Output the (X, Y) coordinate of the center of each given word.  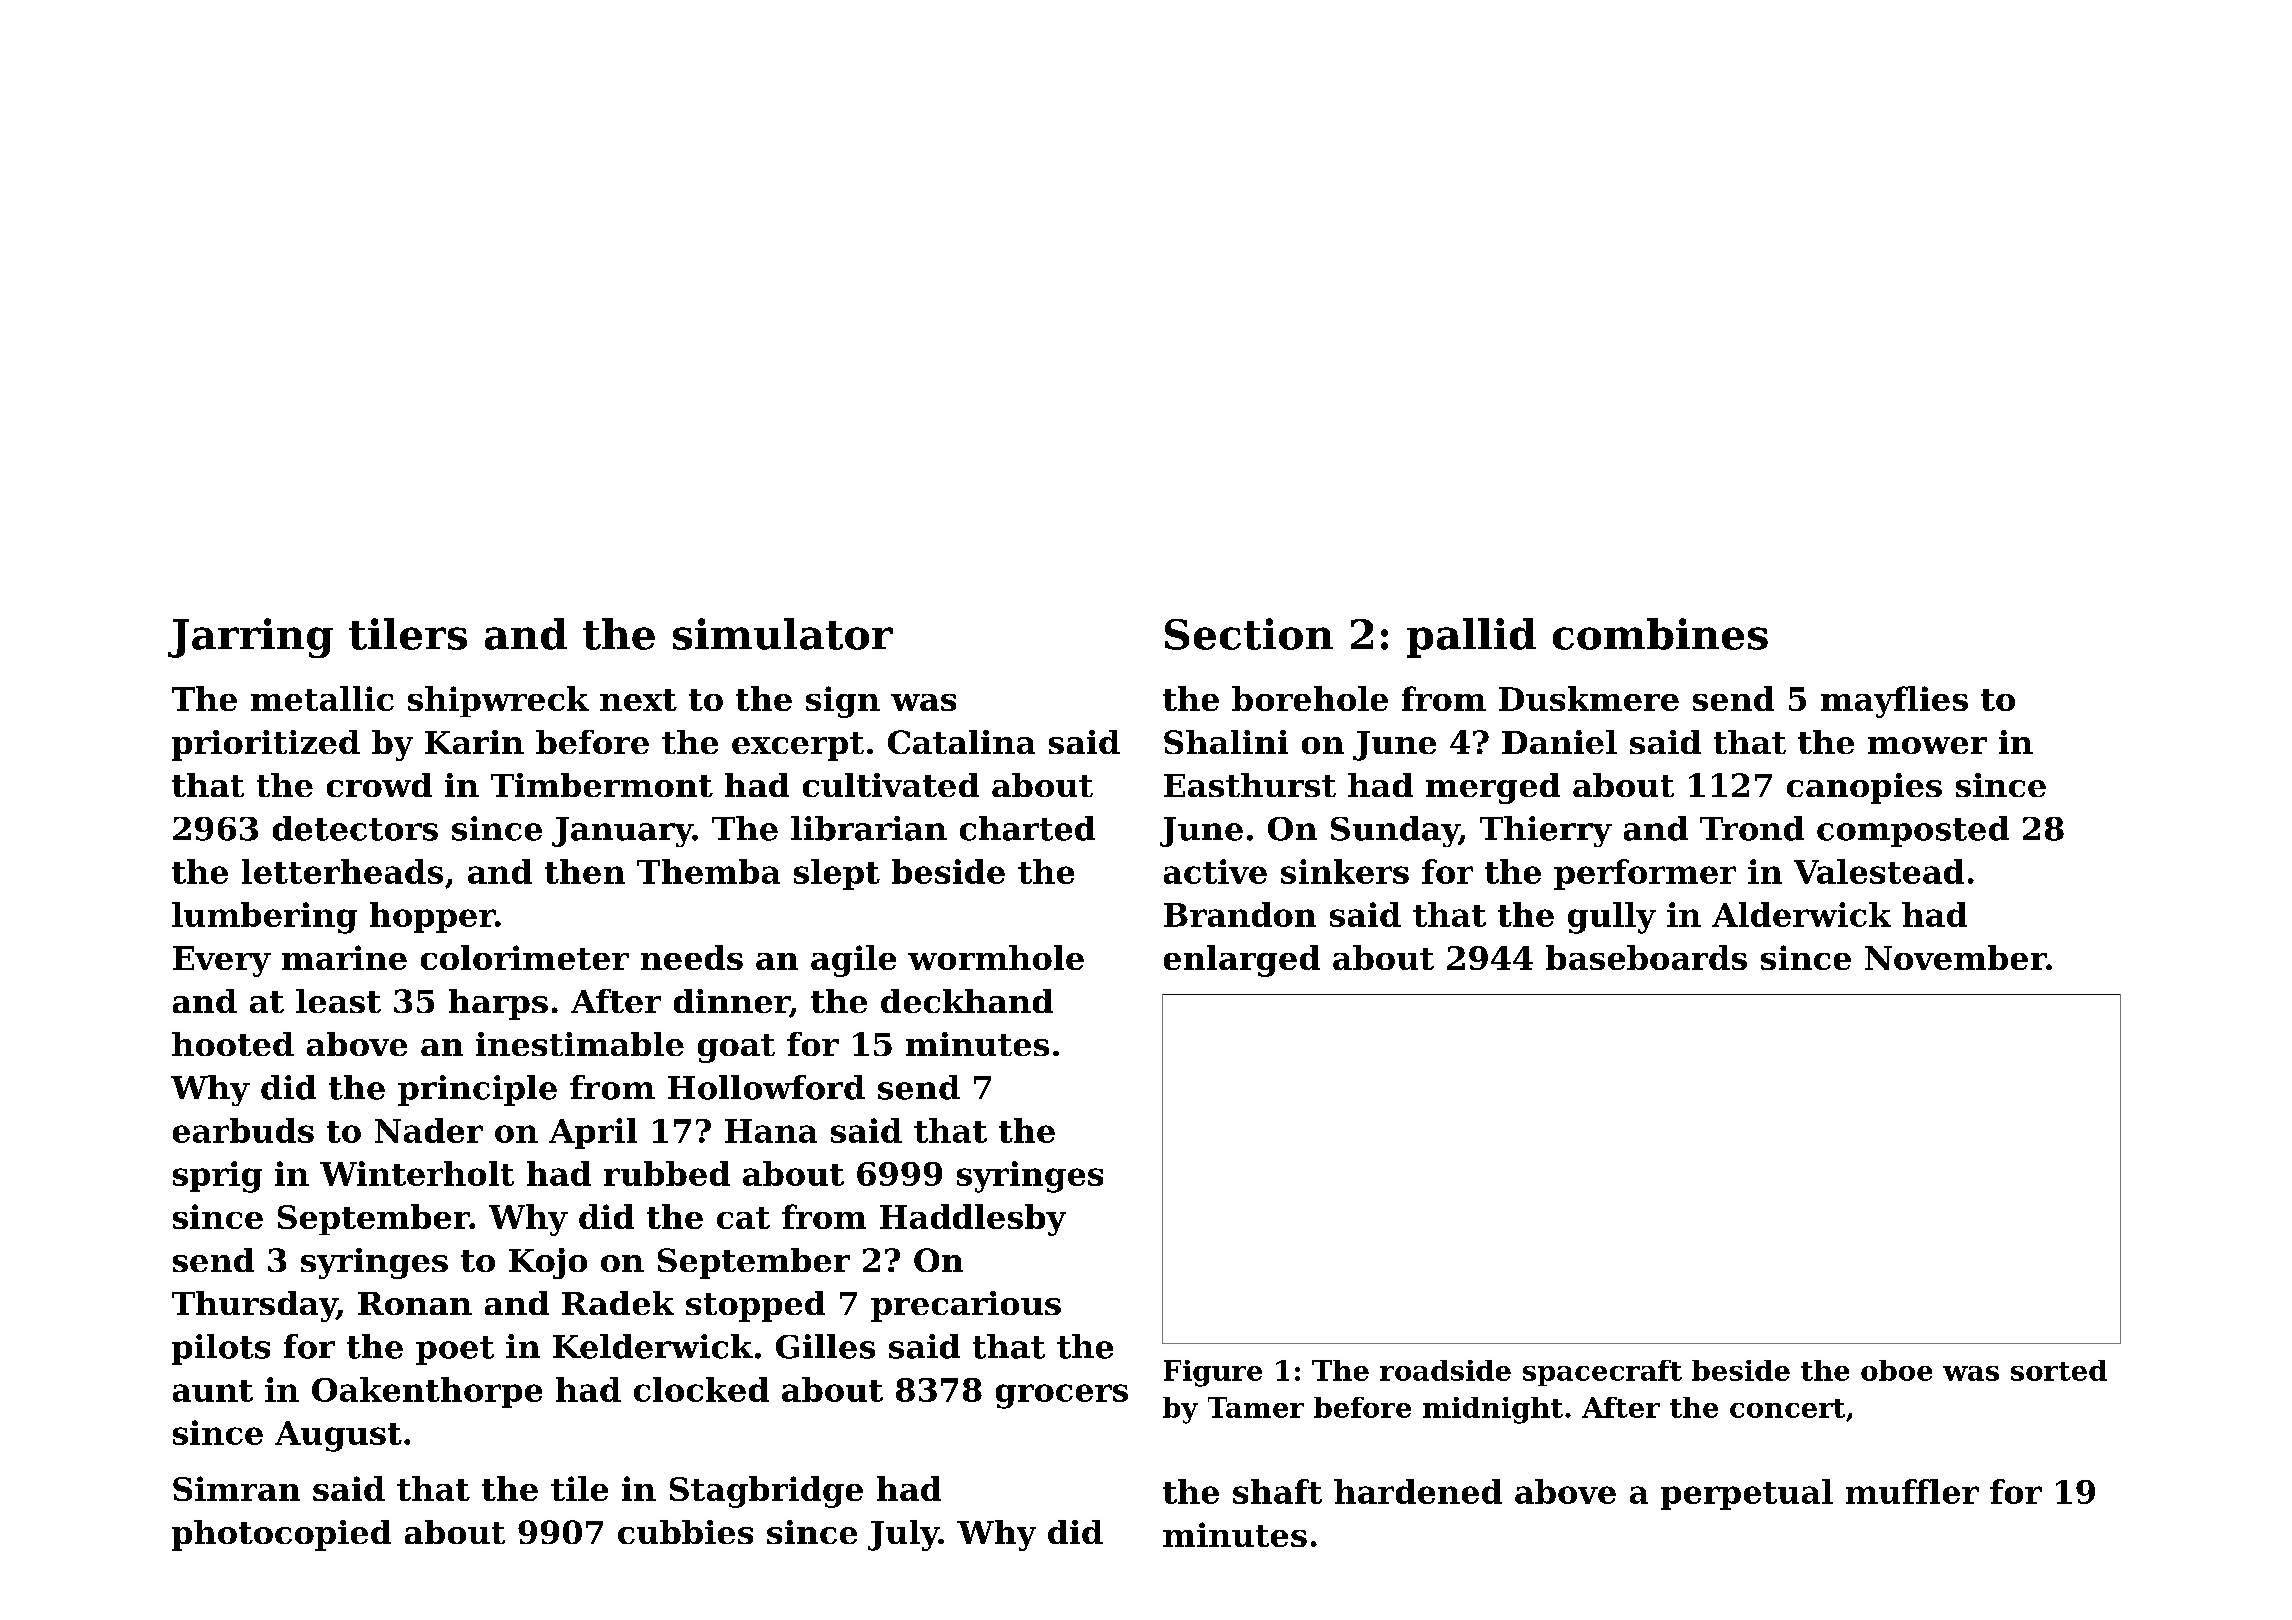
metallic (322, 698)
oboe (1896, 1370)
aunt (213, 1391)
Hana (771, 1131)
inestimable (580, 1044)
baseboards (1646, 957)
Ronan (415, 1303)
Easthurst (1250, 785)
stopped (755, 1306)
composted (1913, 831)
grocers (1062, 1396)
